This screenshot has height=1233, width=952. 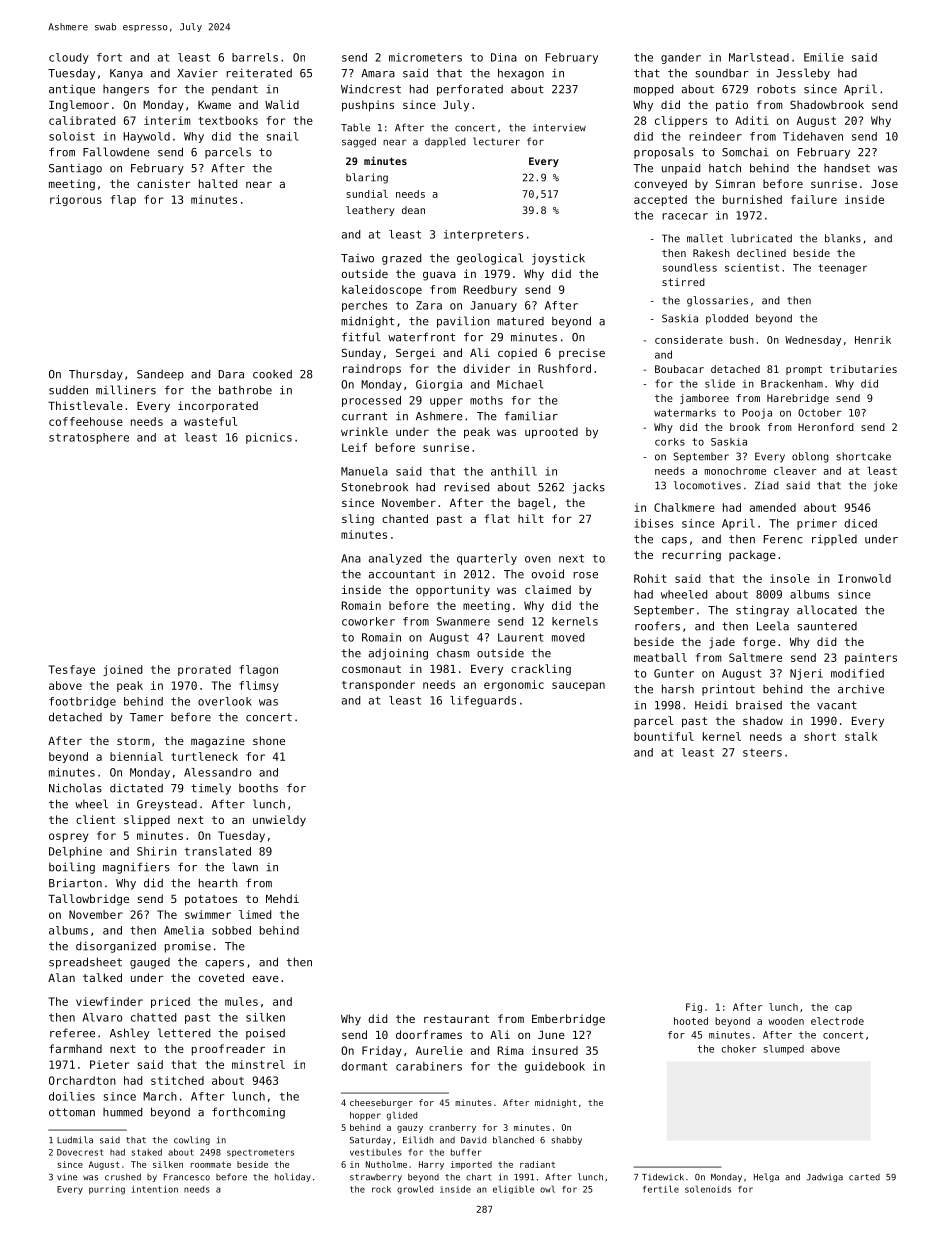 I want to click on overlook, so click(x=225, y=701).
